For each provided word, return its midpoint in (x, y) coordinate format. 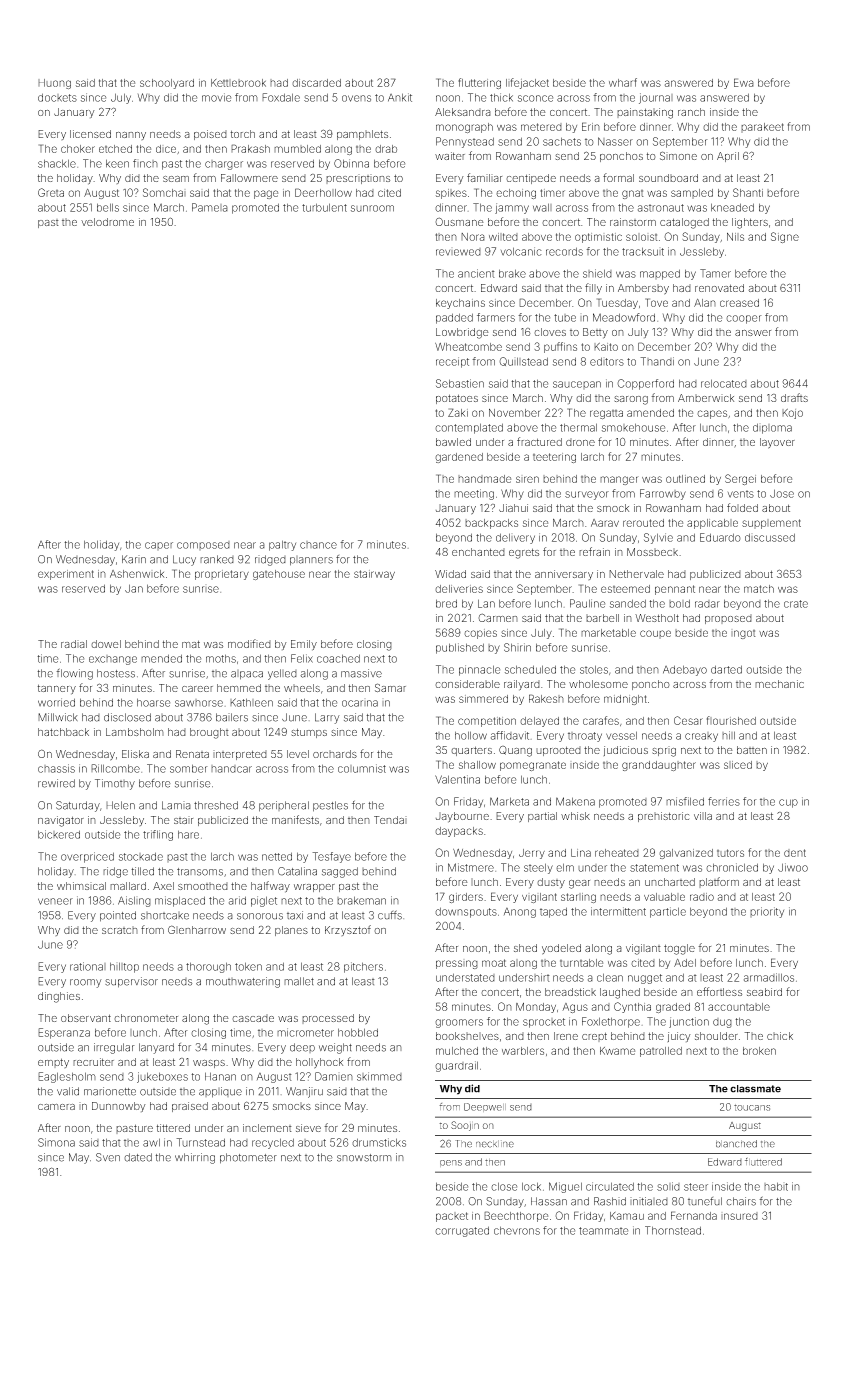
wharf (623, 82)
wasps (209, 1064)
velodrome (107, 222)
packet (452, 1217)
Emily (304, 645)
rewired (56, 783)
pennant (675, 590)
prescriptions (358, 179)
